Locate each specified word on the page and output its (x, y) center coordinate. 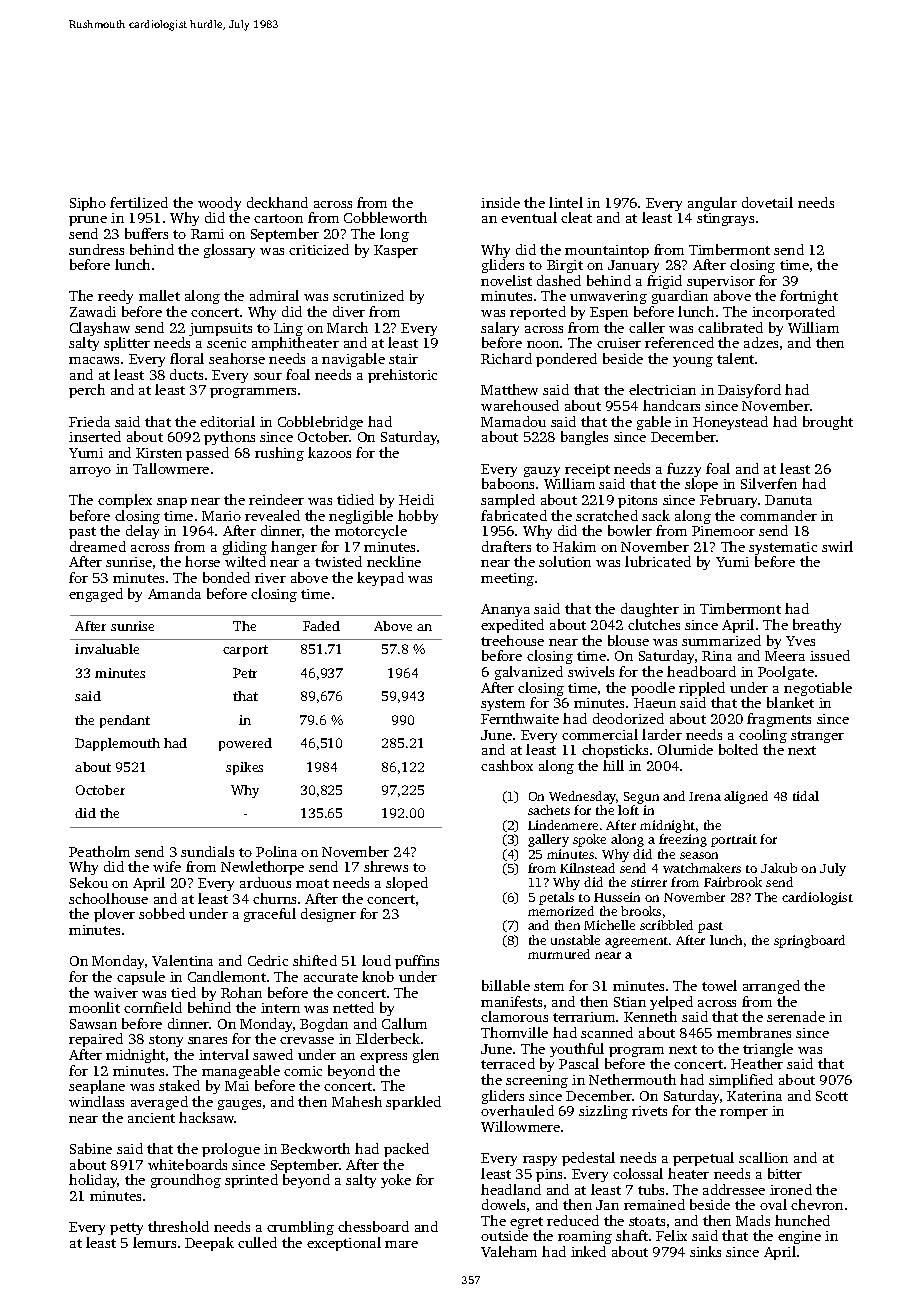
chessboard (373, 1226)
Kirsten (159, 453)
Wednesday (583, 797)
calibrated (730, 327)
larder (662, 734)
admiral (274, 295)
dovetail (767, 202)
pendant (125, 721)
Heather (757, 1063)
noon (543, 344)
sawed (273, 1054)
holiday (93, 1181)
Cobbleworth (385, 217)
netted (353, 1007)
